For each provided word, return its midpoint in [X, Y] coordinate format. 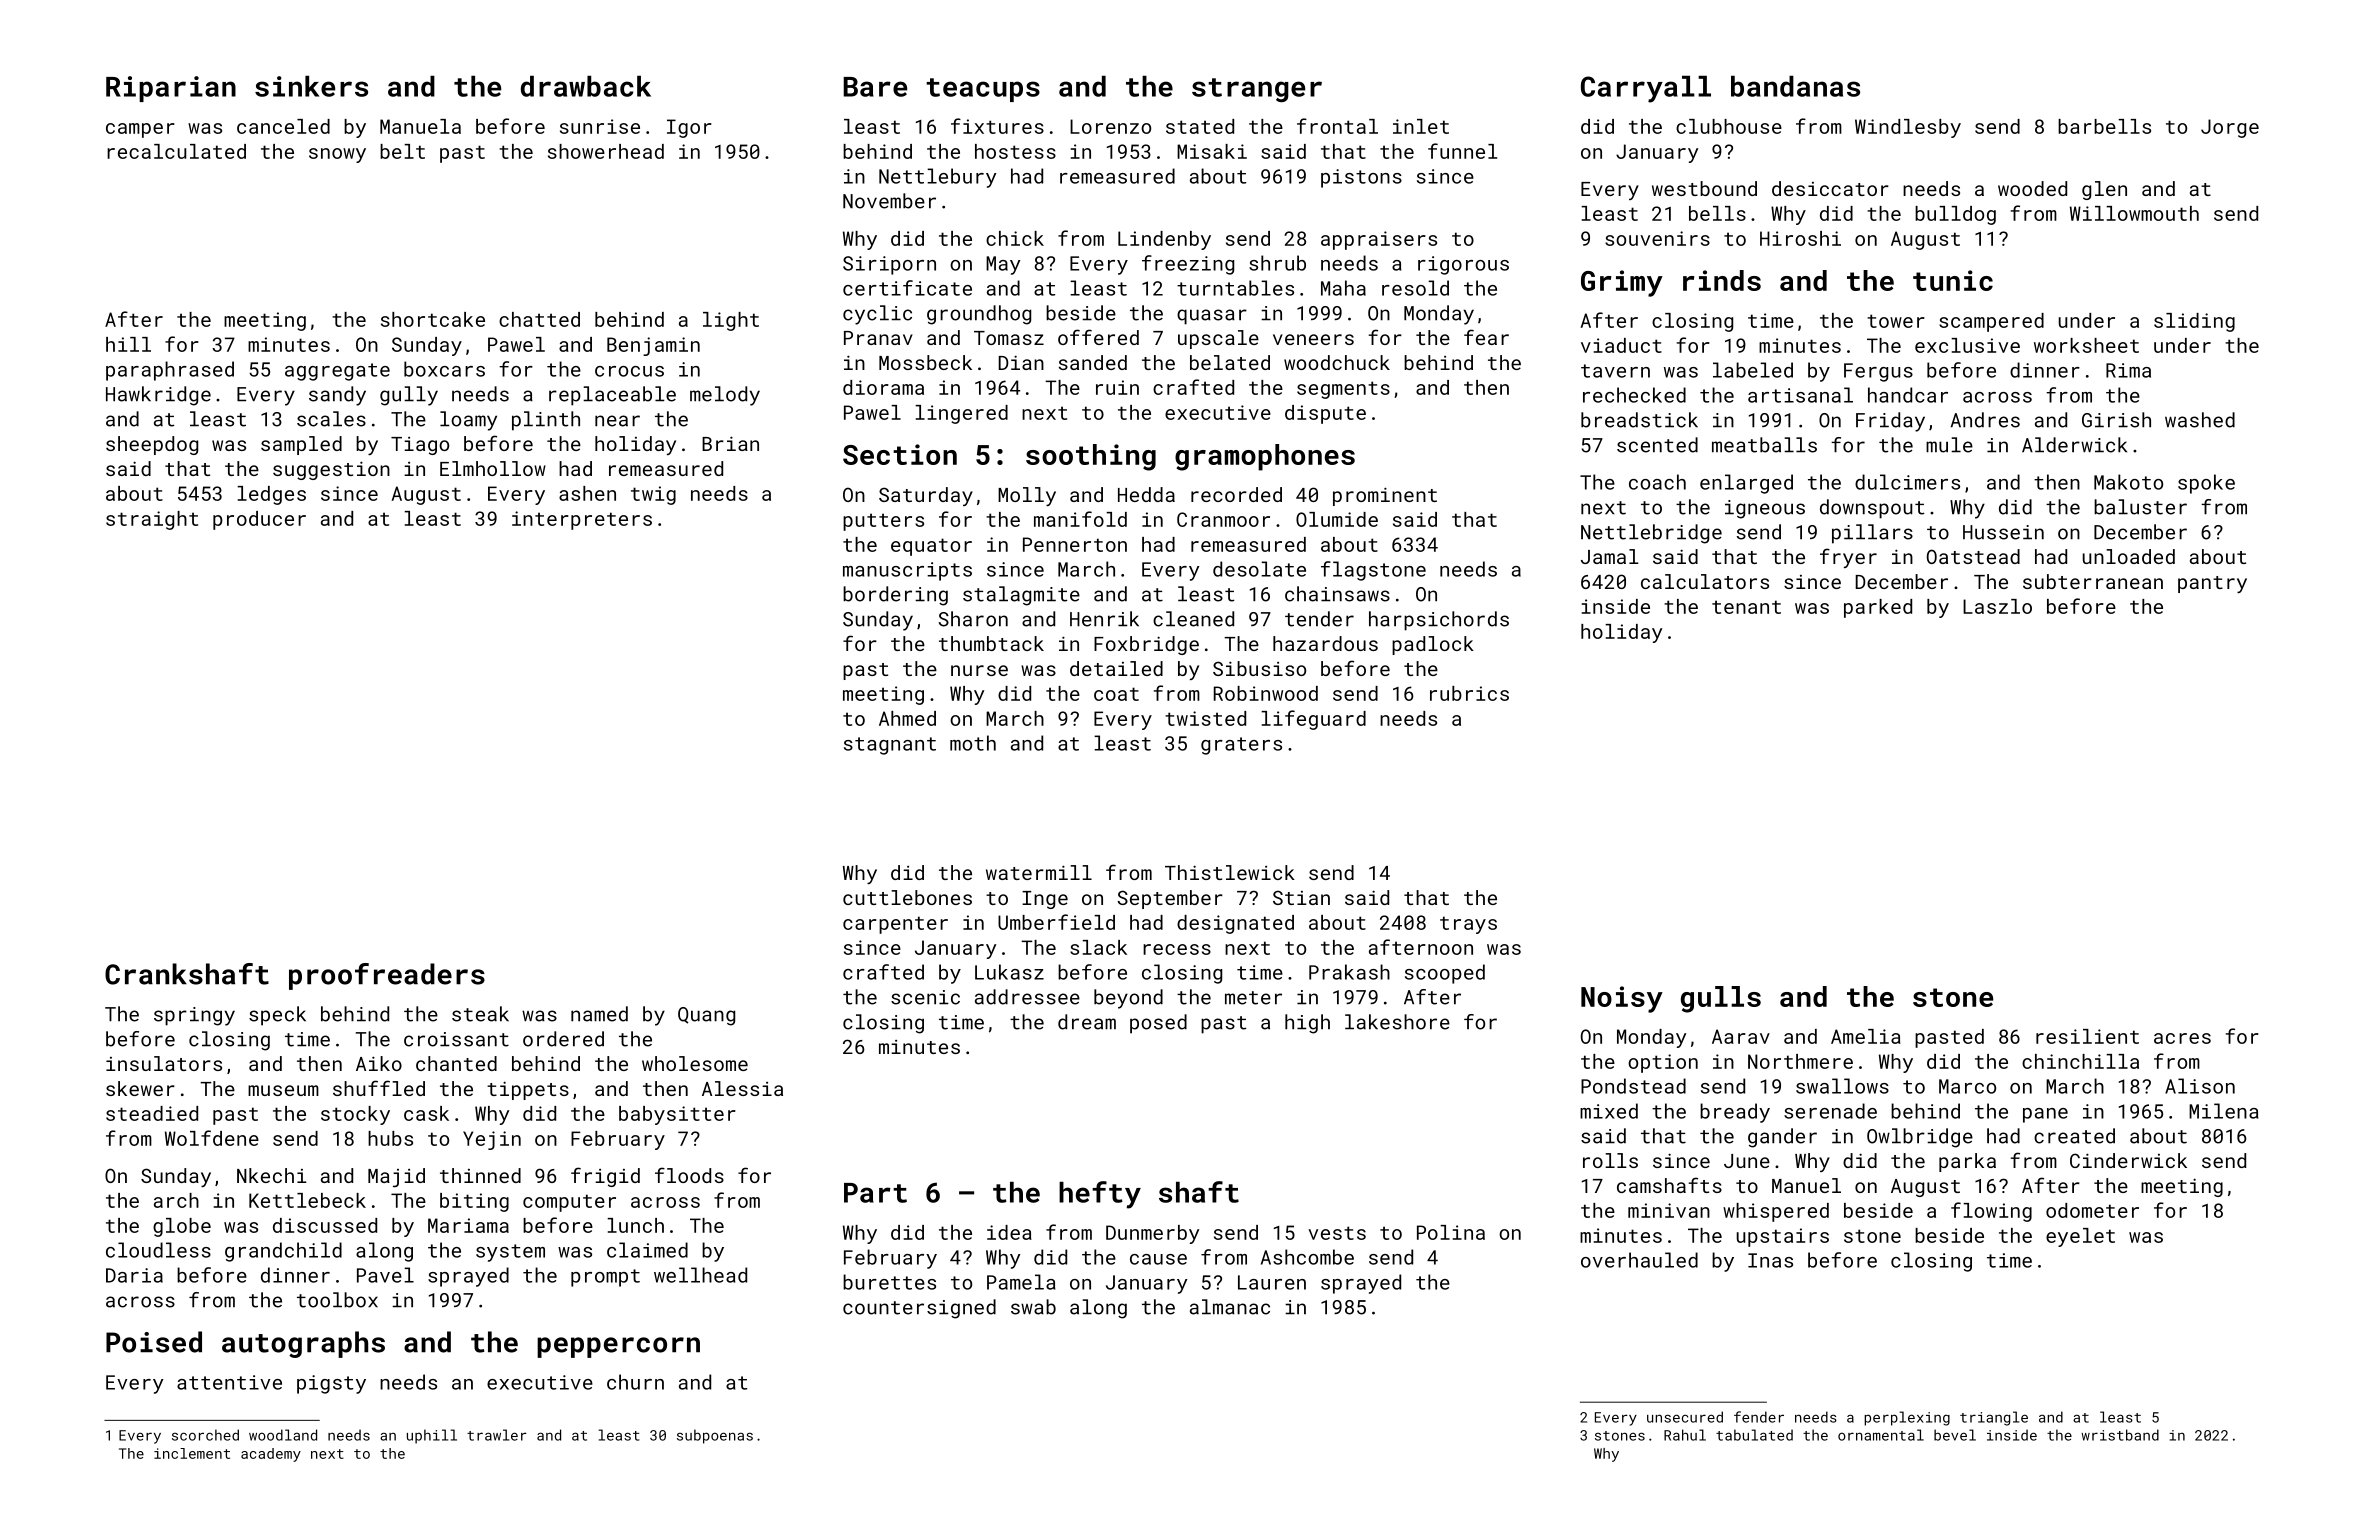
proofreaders [387, 976]
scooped [1445, 974]
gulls [1721, 999]
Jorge [2230, 128]
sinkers [311, 86]
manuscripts [907, 571]
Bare [875, 87]
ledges [271, 495]
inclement [192, 1453]
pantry [2212, 584]
